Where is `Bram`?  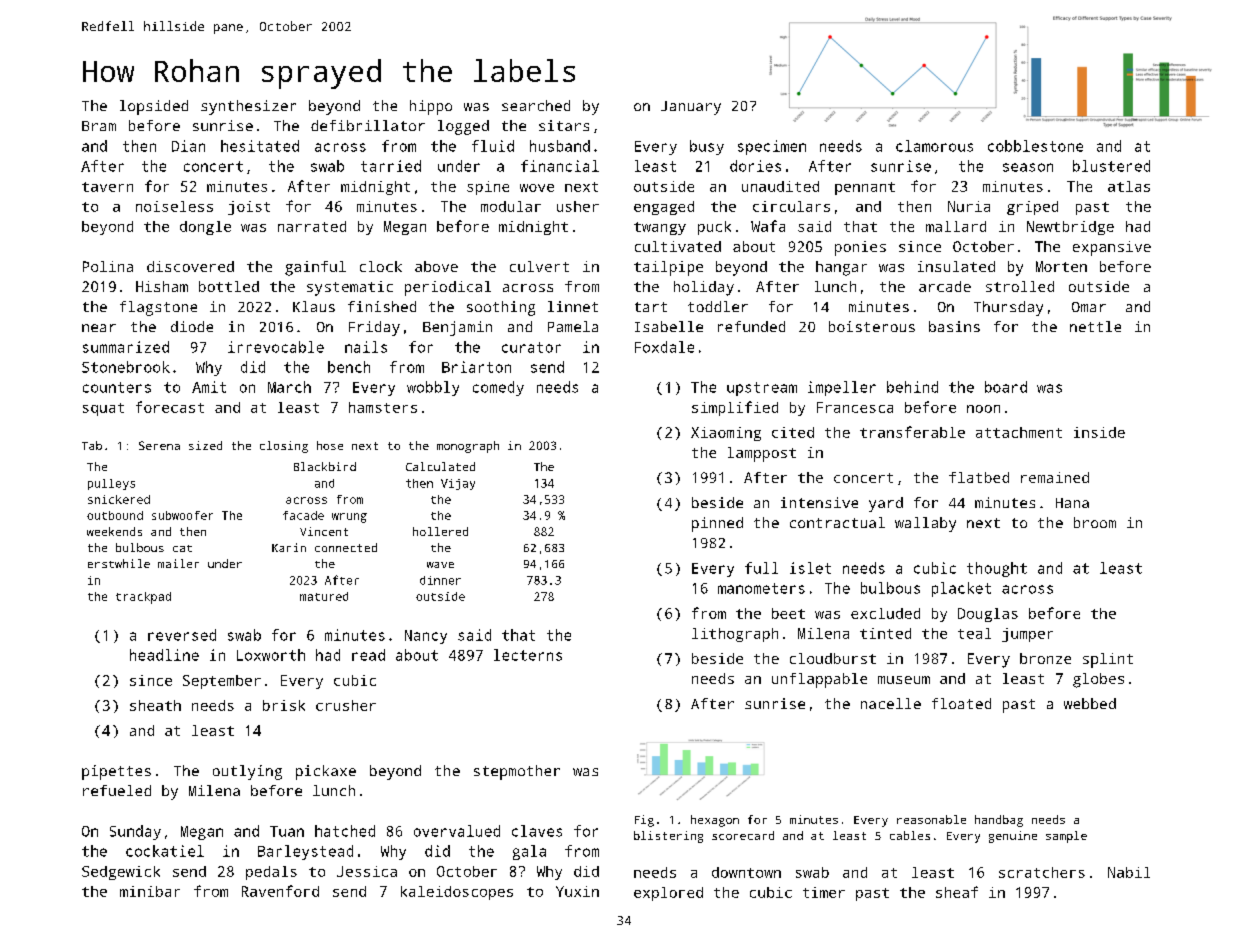 Bram is located at coordinates (99, 126).
